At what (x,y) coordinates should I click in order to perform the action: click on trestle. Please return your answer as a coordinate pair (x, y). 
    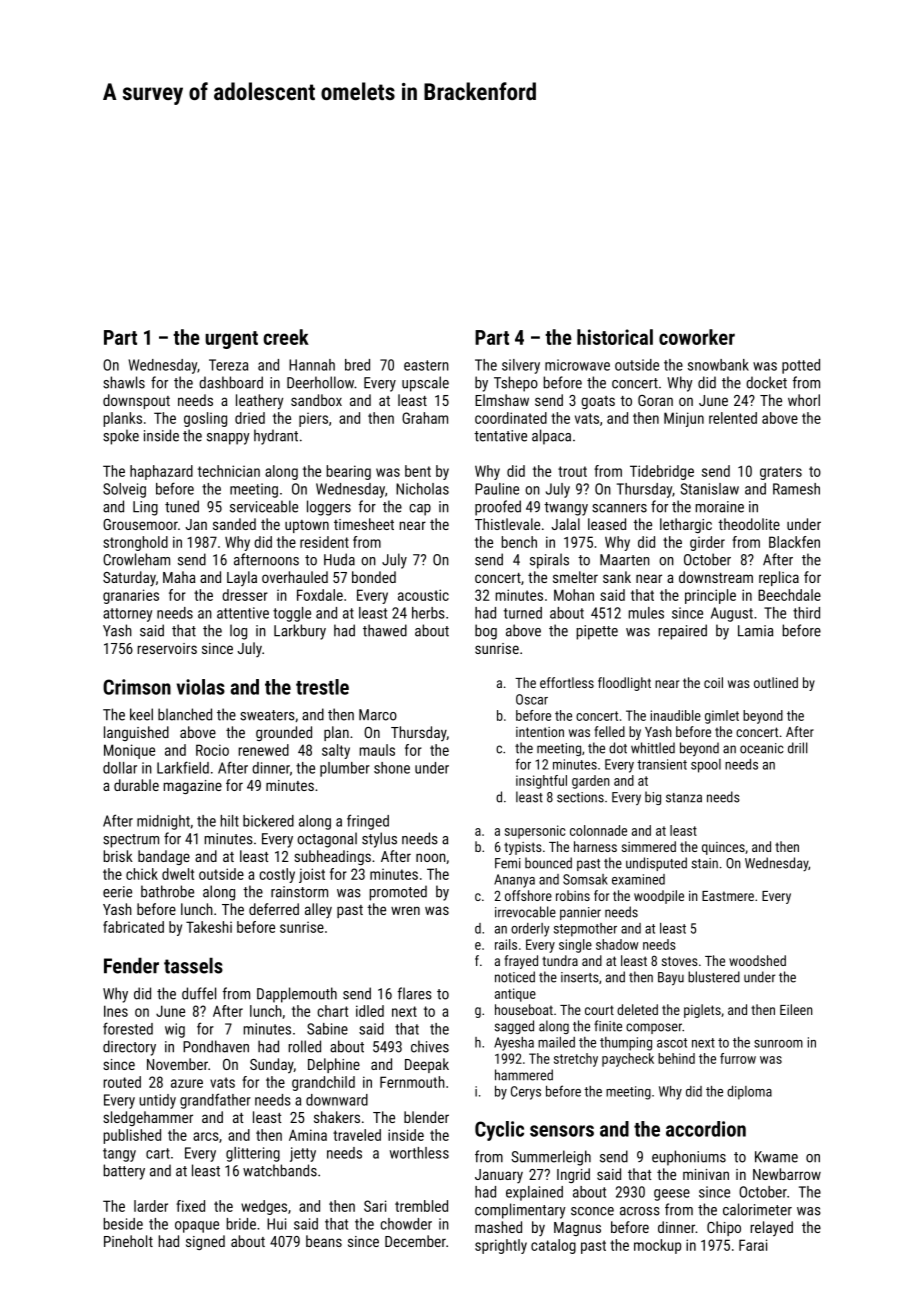
    Looking at the image, I should click on (322, 687).
